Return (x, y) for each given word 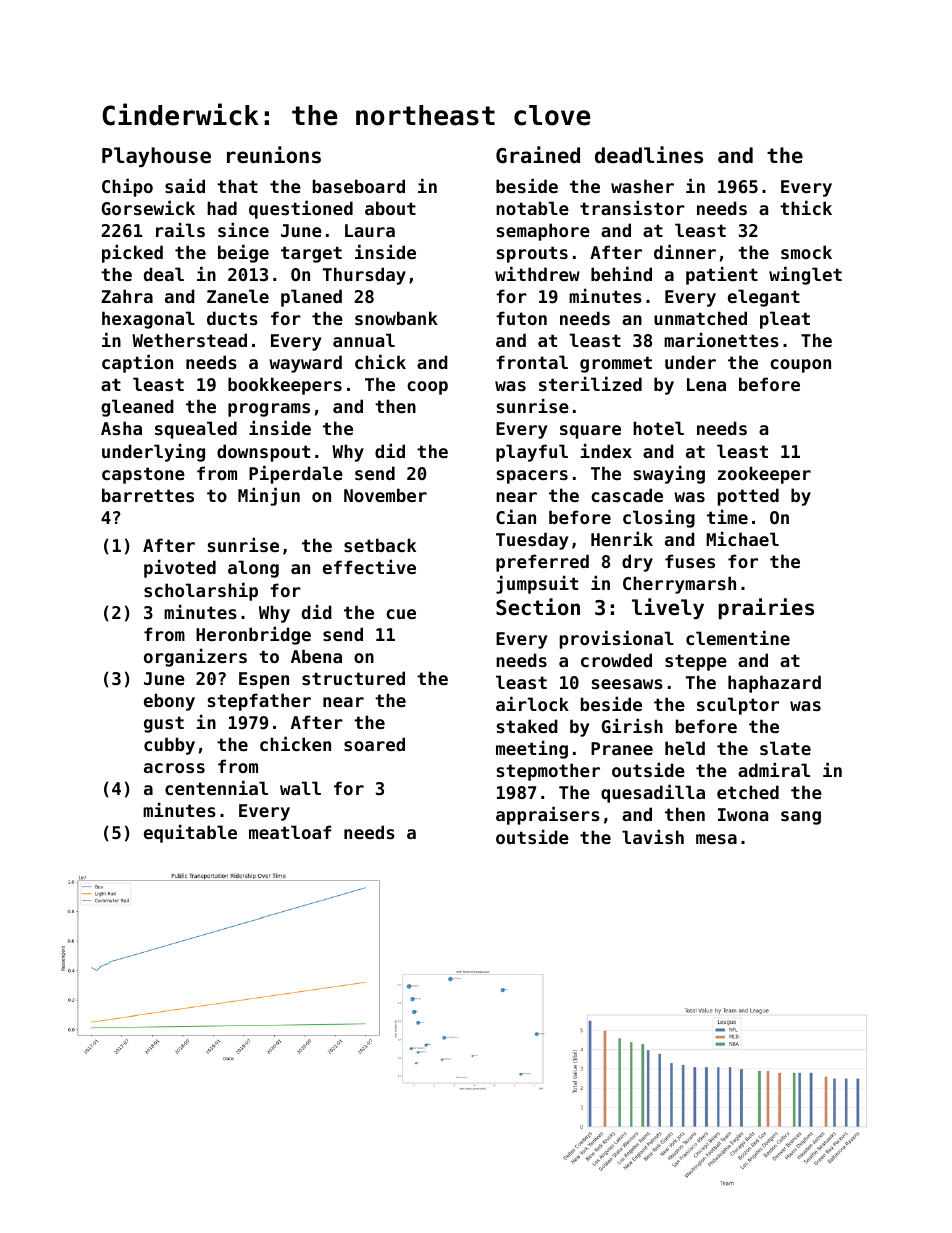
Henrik (622, 538)
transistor (632, 207)
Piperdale (296, 474)
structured (353, 678)
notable (532, 208)
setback (380, 545)
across (174, 768)
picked (132, 253)
